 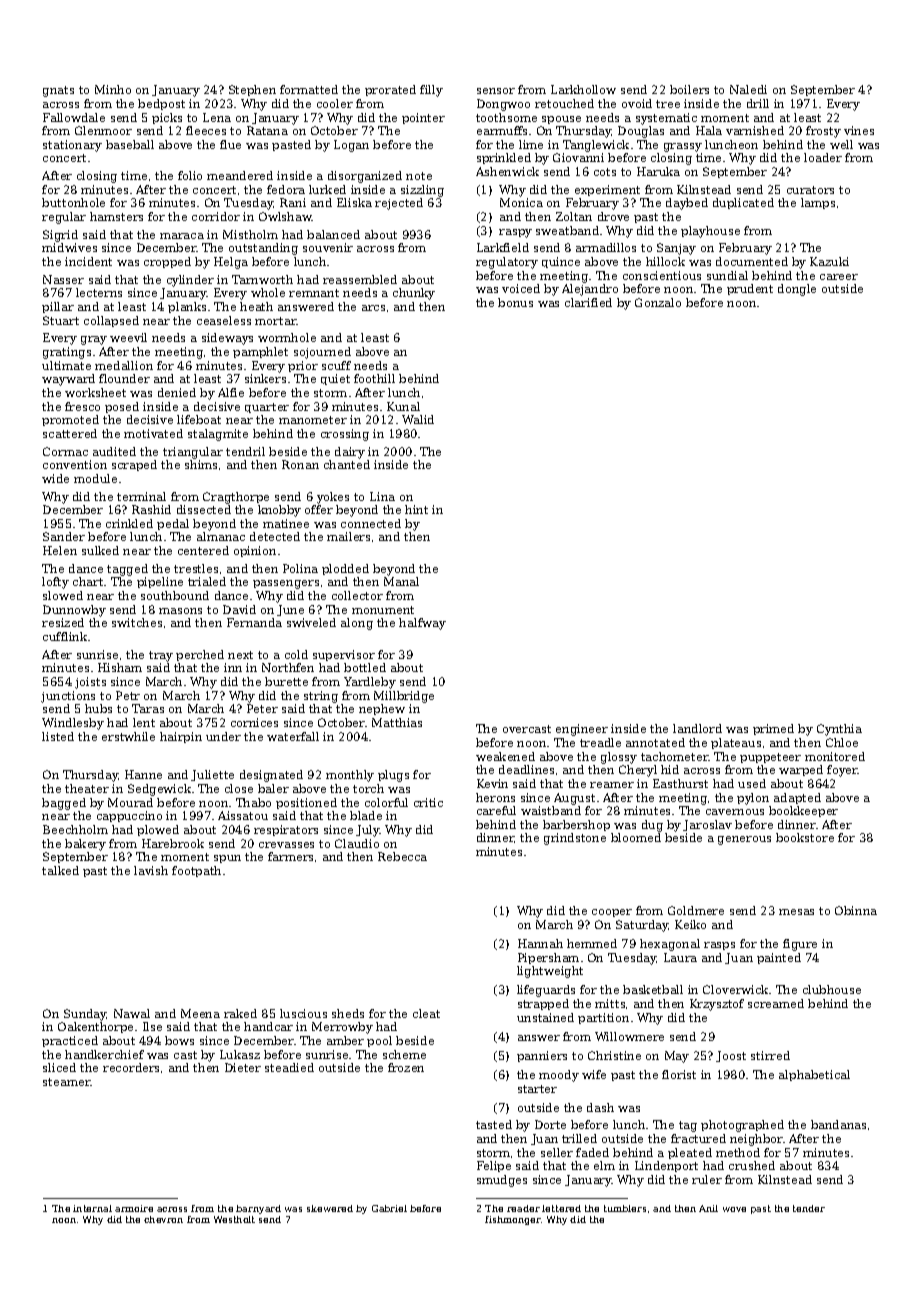 What do you see at coordinates (160, 582) in the image?
I see `pipeline` at bounding box center [160, 582].
